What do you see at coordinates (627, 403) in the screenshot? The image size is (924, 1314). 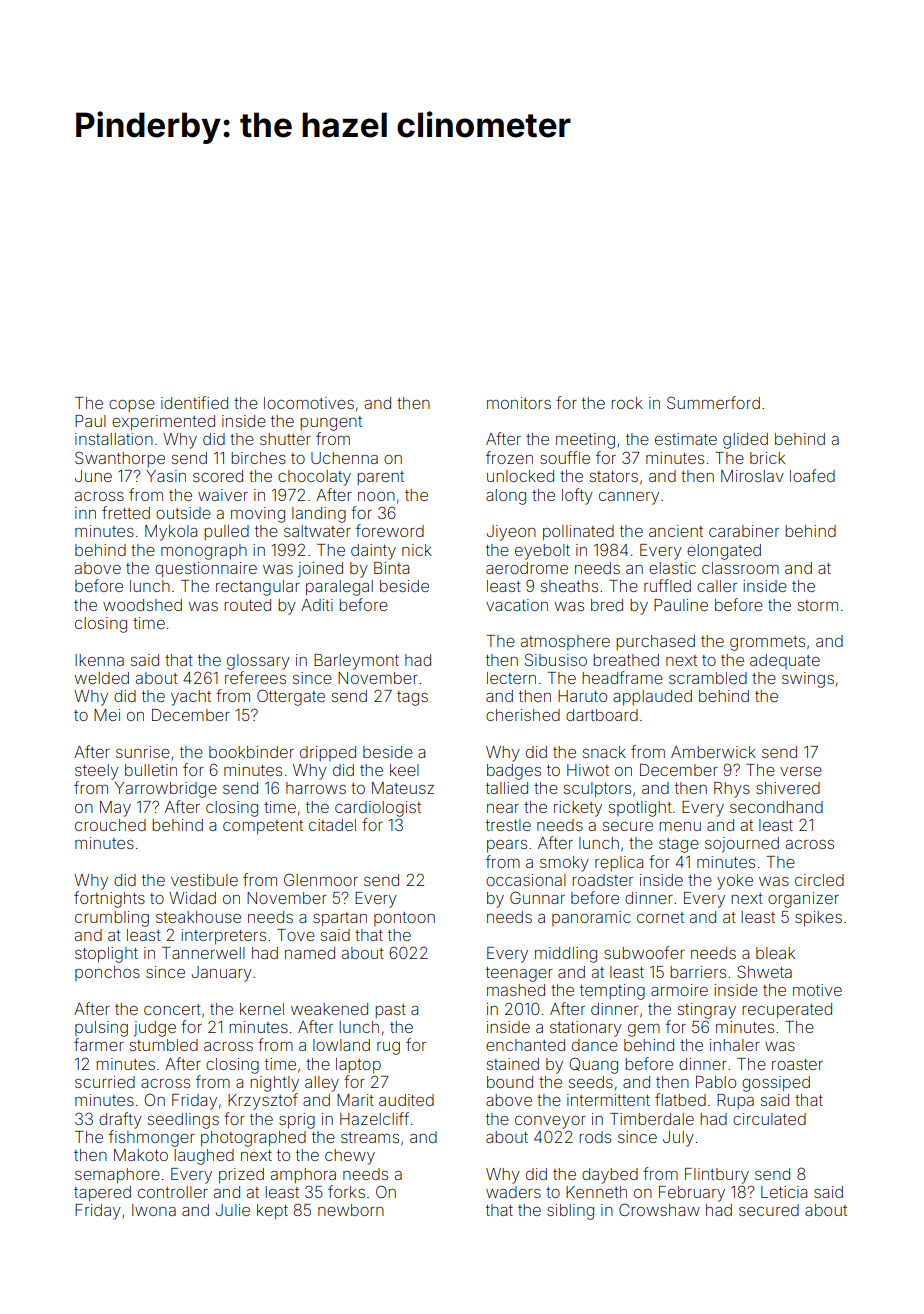 I see `rock` at bounding box center [627, 403].
